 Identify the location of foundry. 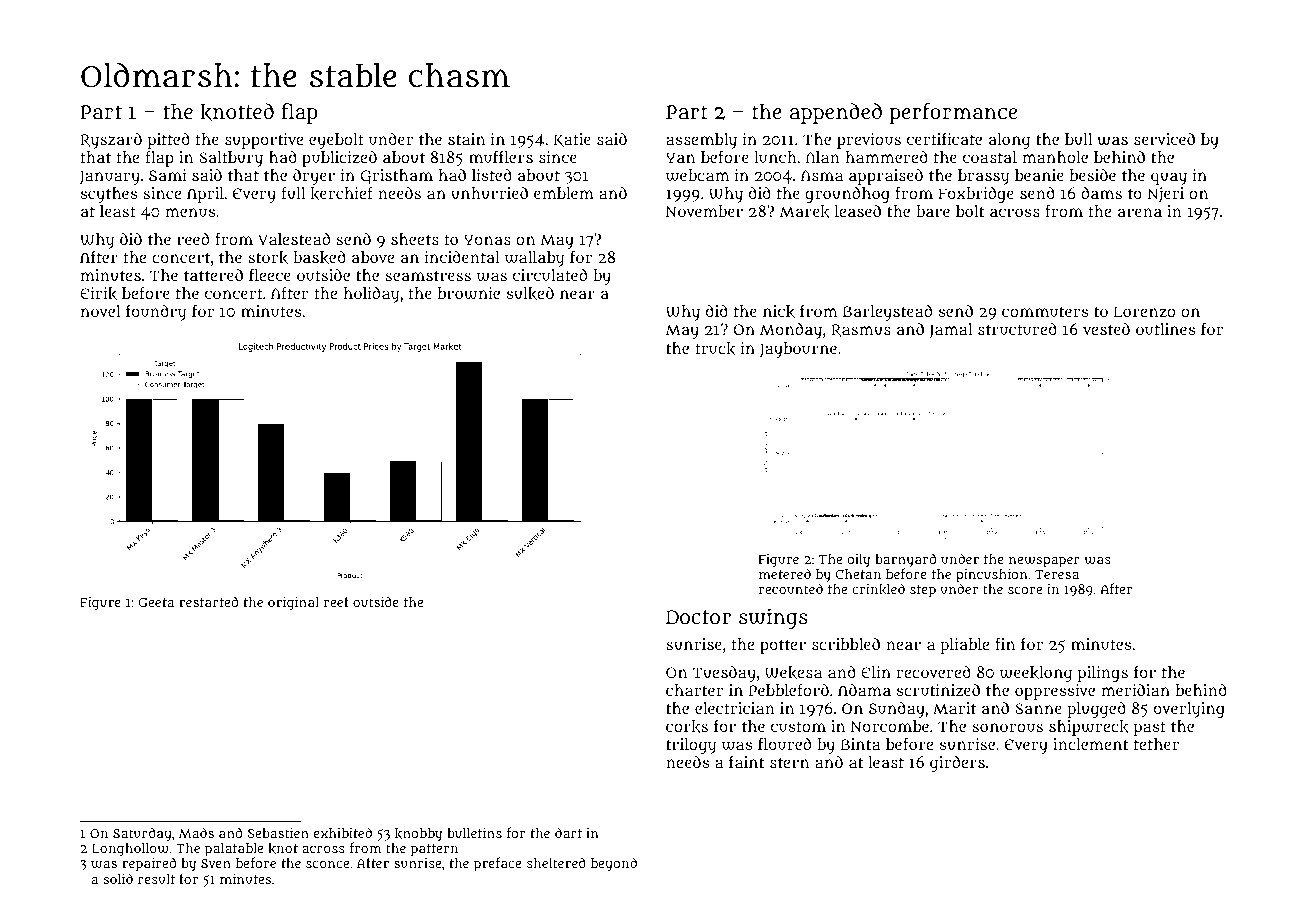
(156, 312).
